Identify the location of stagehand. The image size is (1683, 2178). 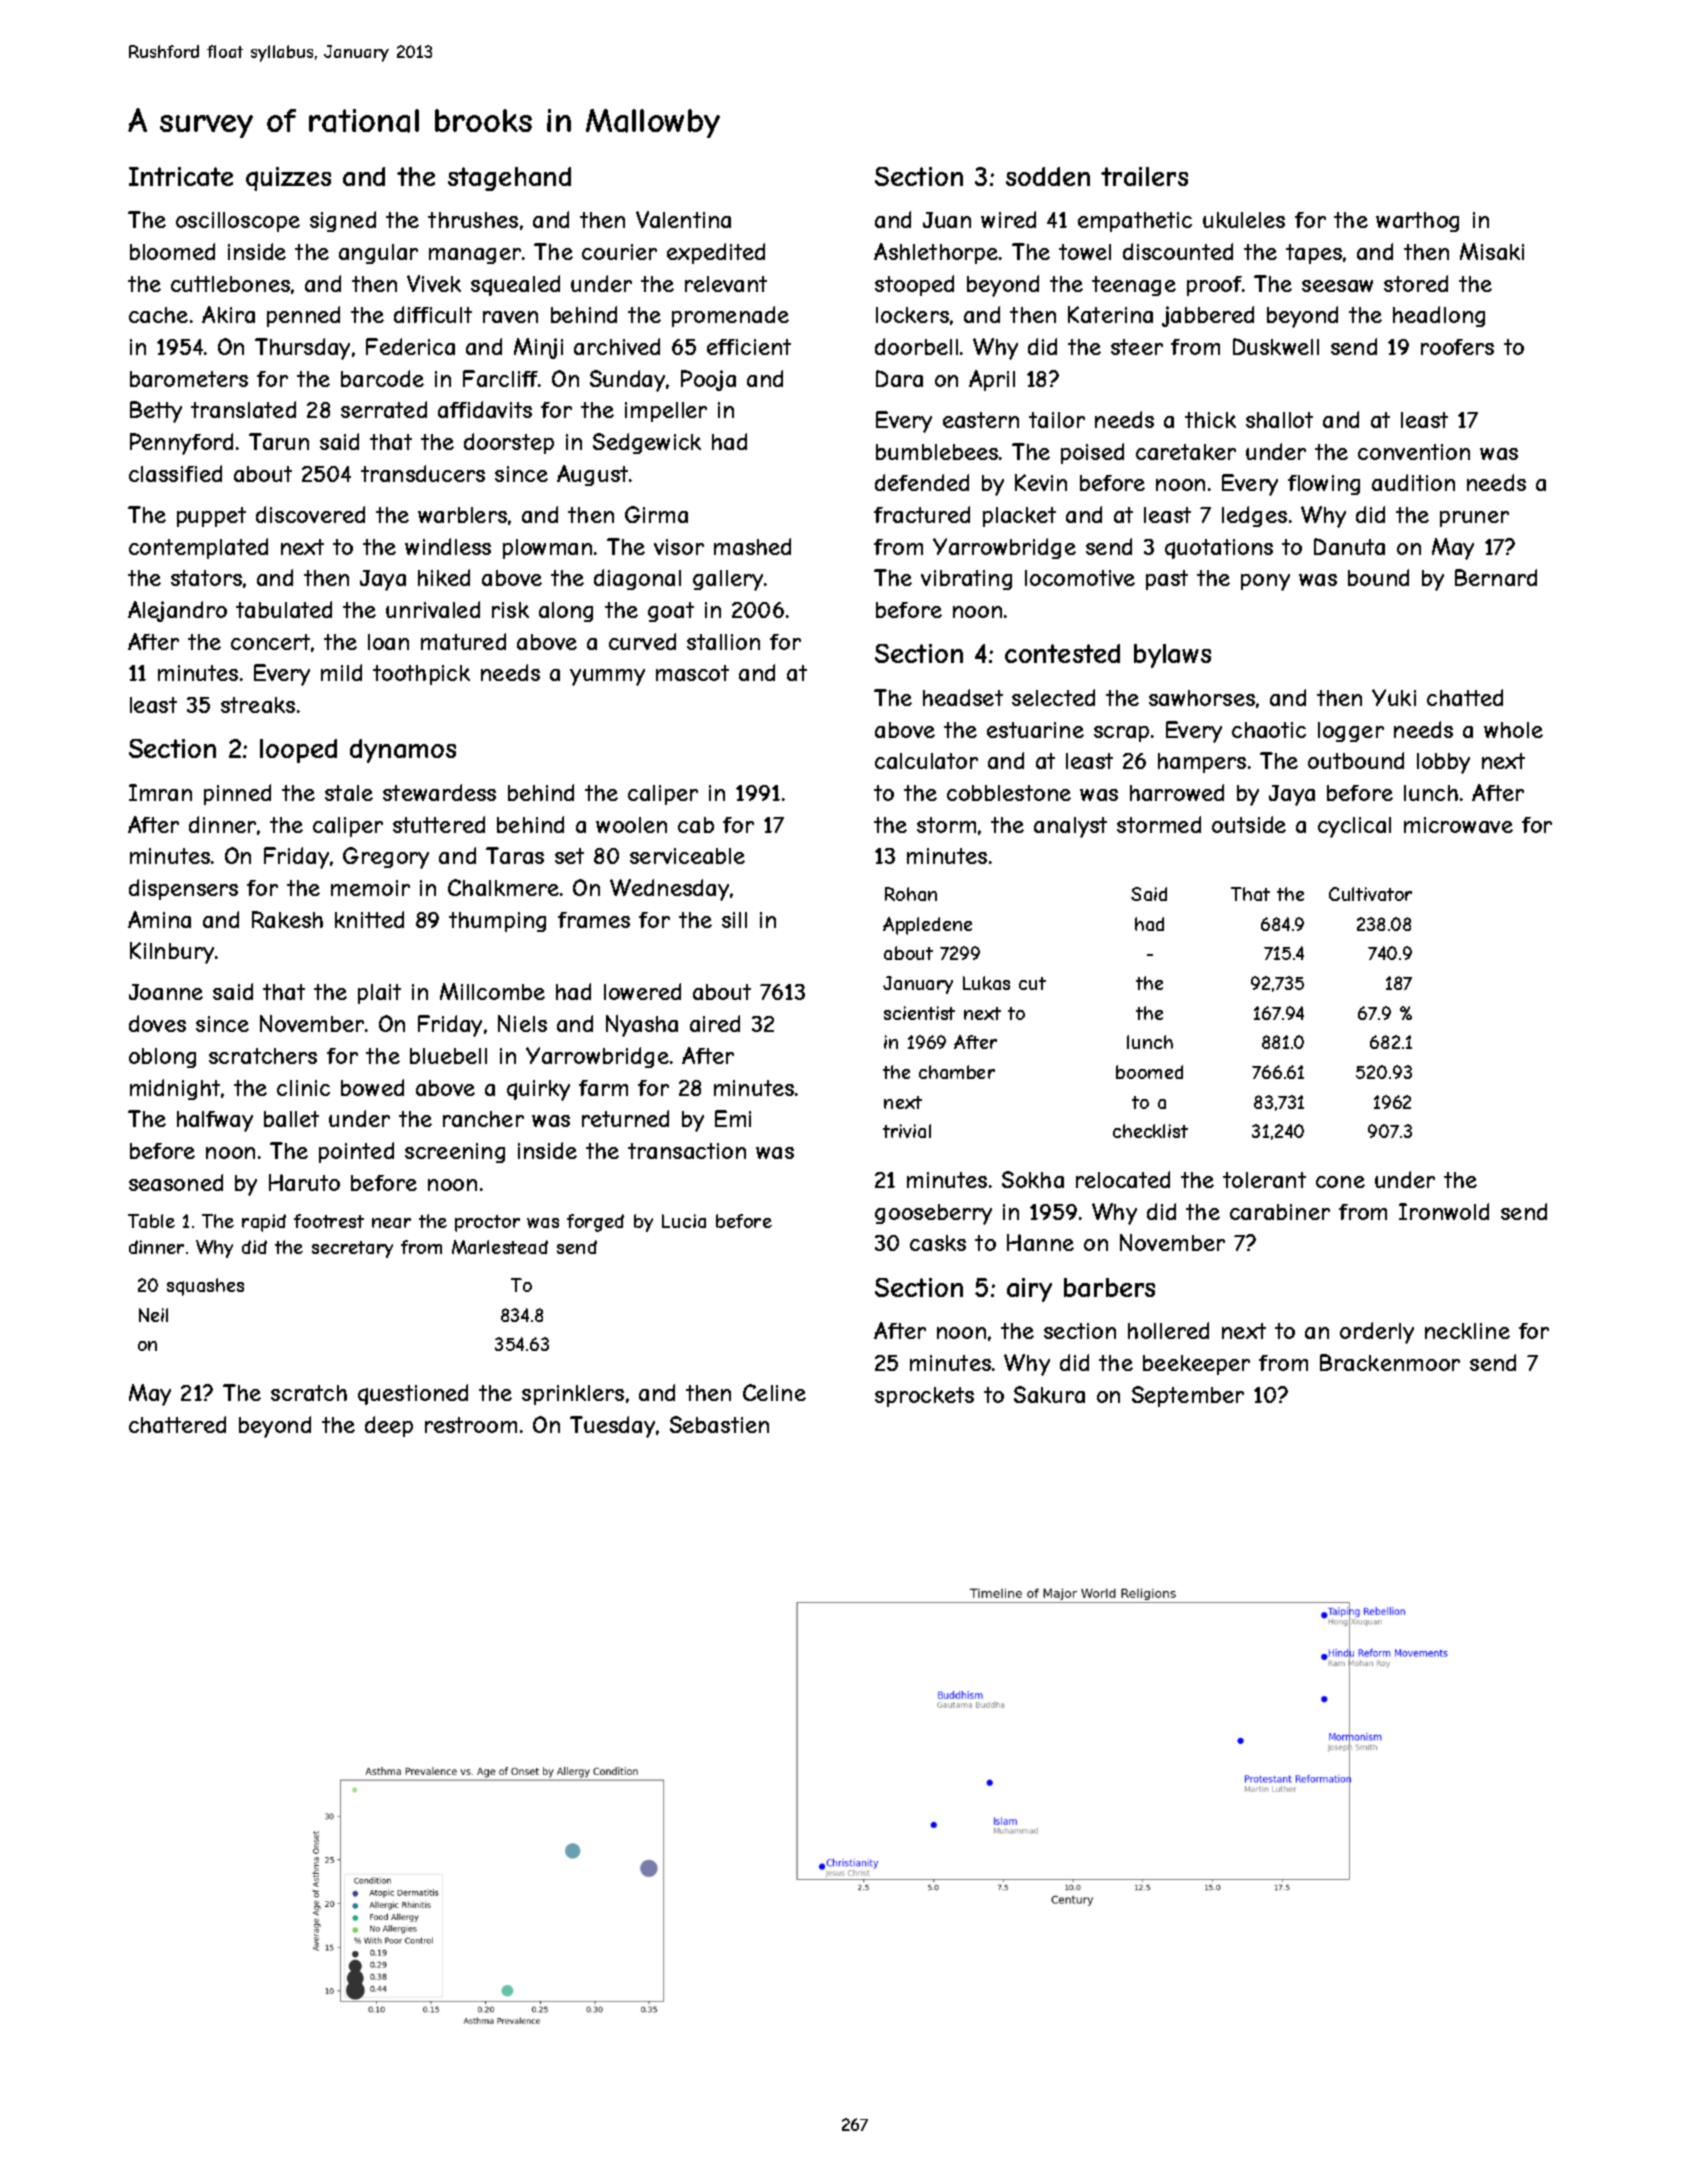
(509, 179).
